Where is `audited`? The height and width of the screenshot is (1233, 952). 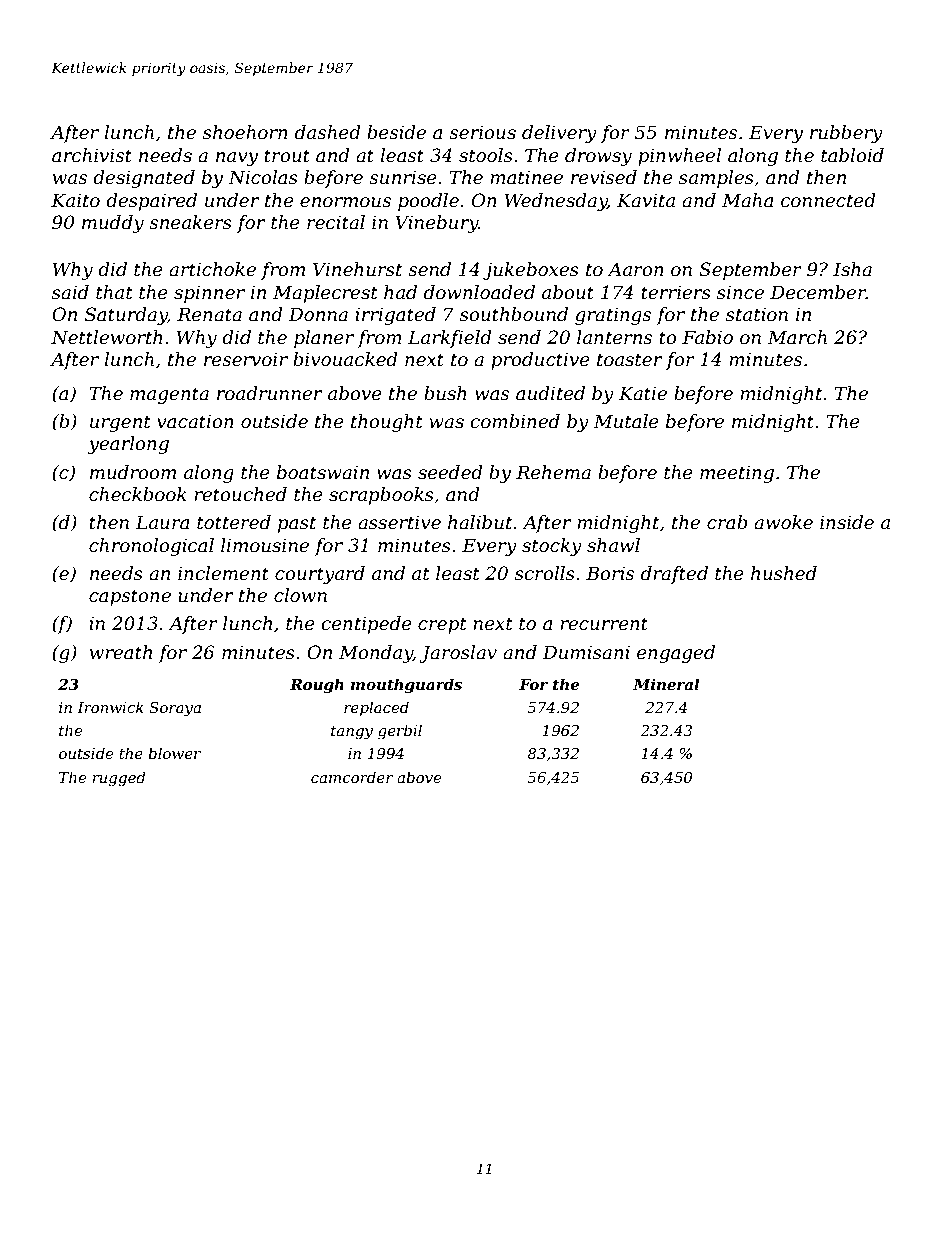
audited is located at coordinates (550, 393).
